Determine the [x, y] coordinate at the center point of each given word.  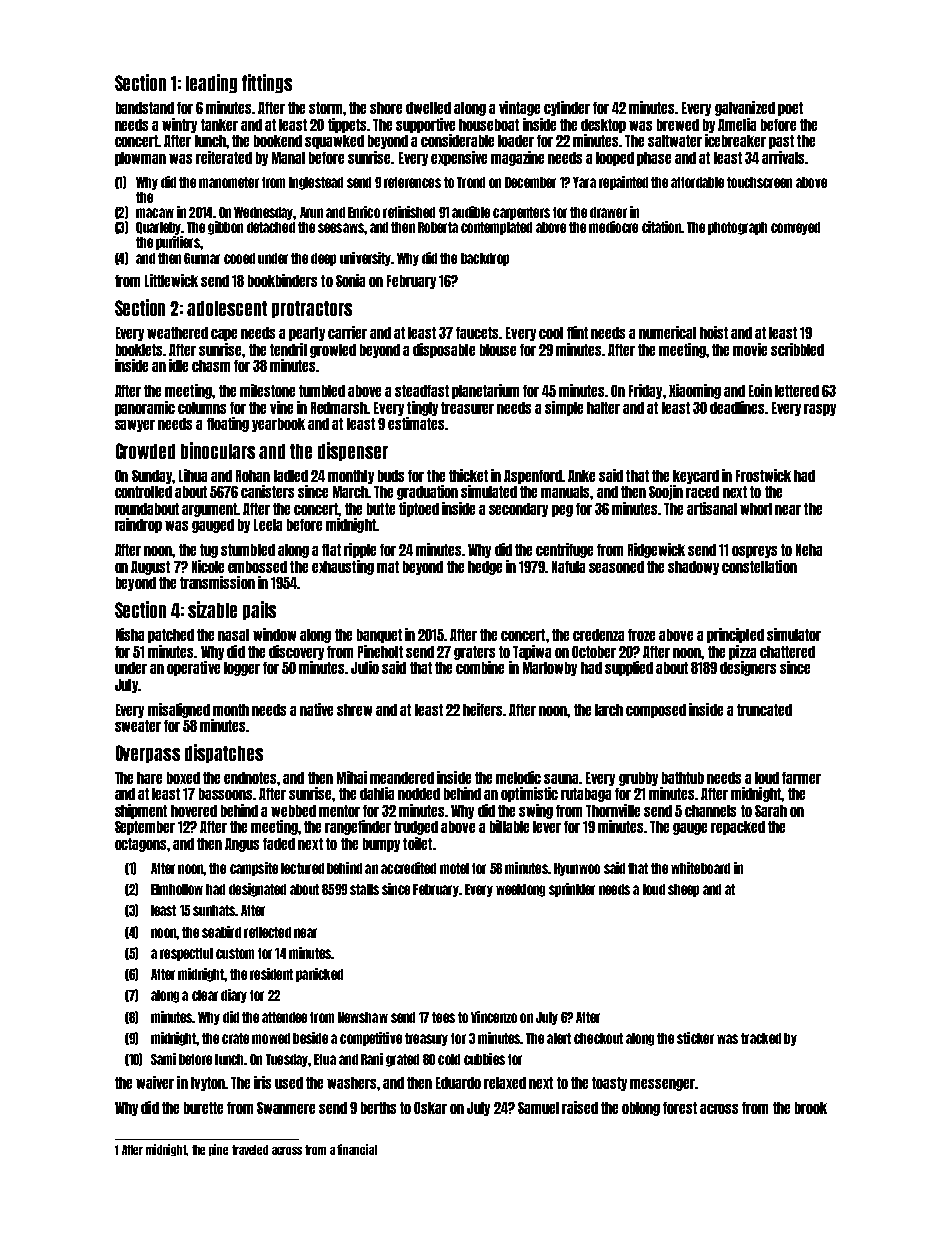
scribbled [797, 349]
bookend [278, 141]
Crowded [145, 451]
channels [710, 811]
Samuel [538, 1108]
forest [680, 1108]
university [365, 259]
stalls [364, 889]
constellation [759, 566]
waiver [155, 1082]
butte [381, 509]
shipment [141, 811]
